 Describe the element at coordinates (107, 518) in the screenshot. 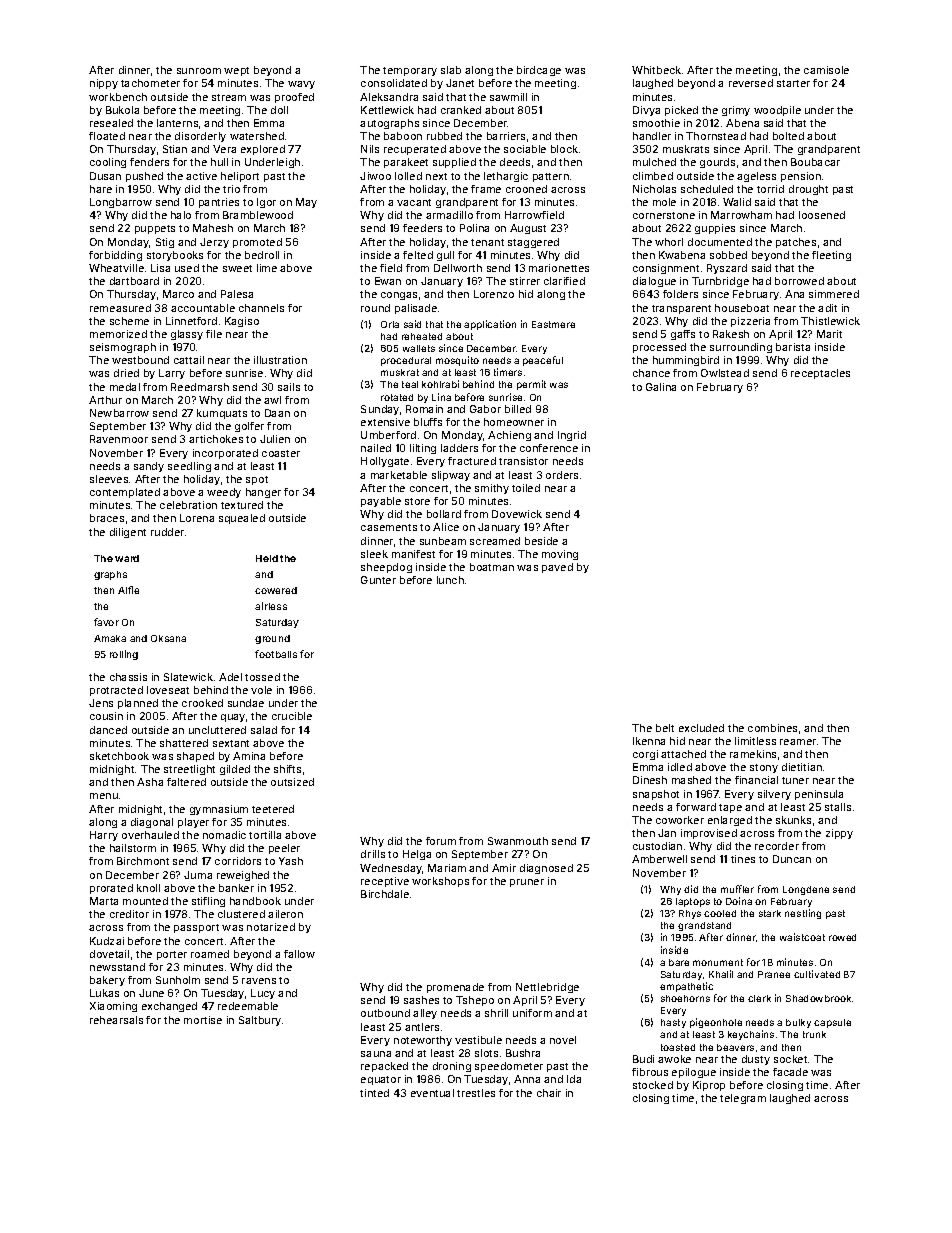

I see `braces` at that location.
